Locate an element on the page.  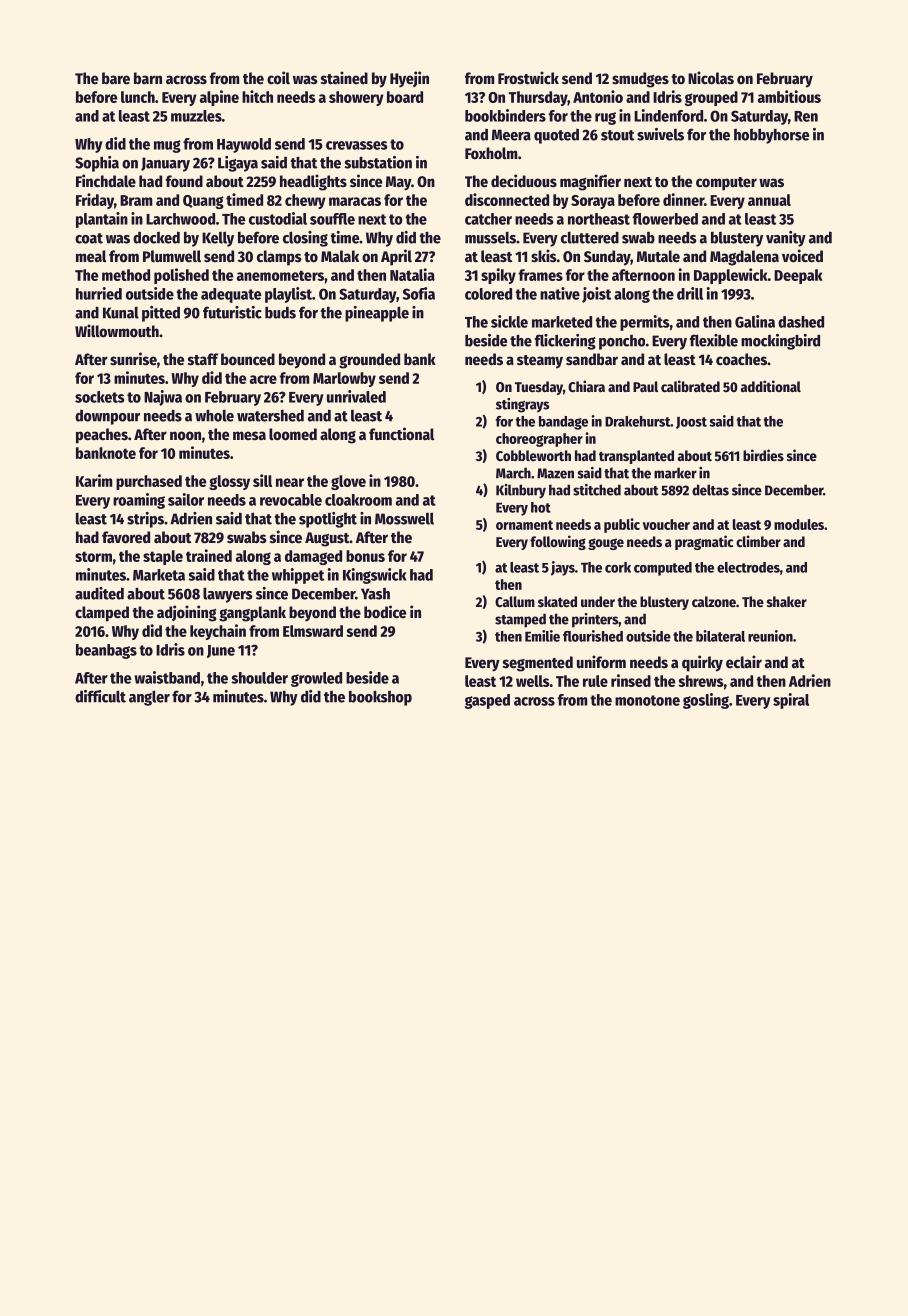
spiral is located at coordinates (791, 701).
